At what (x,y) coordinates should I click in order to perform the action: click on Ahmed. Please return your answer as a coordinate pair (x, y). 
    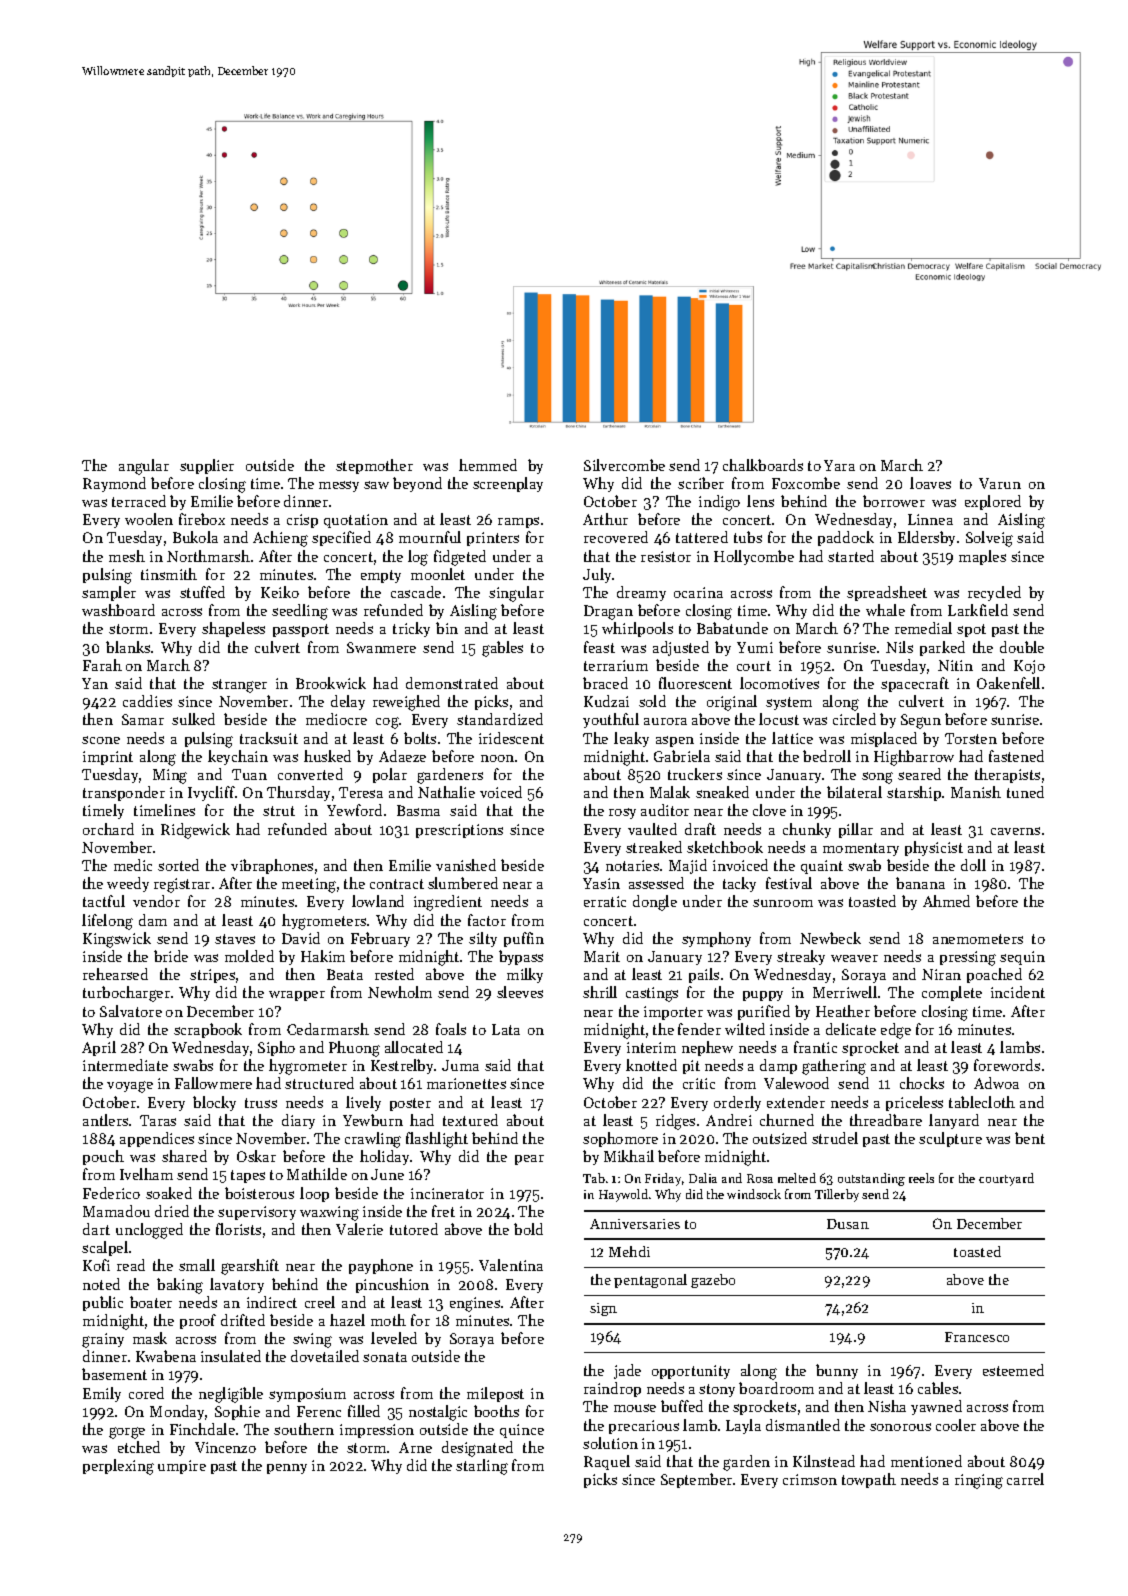
    Looking at the image, I should click on (946, 901).
